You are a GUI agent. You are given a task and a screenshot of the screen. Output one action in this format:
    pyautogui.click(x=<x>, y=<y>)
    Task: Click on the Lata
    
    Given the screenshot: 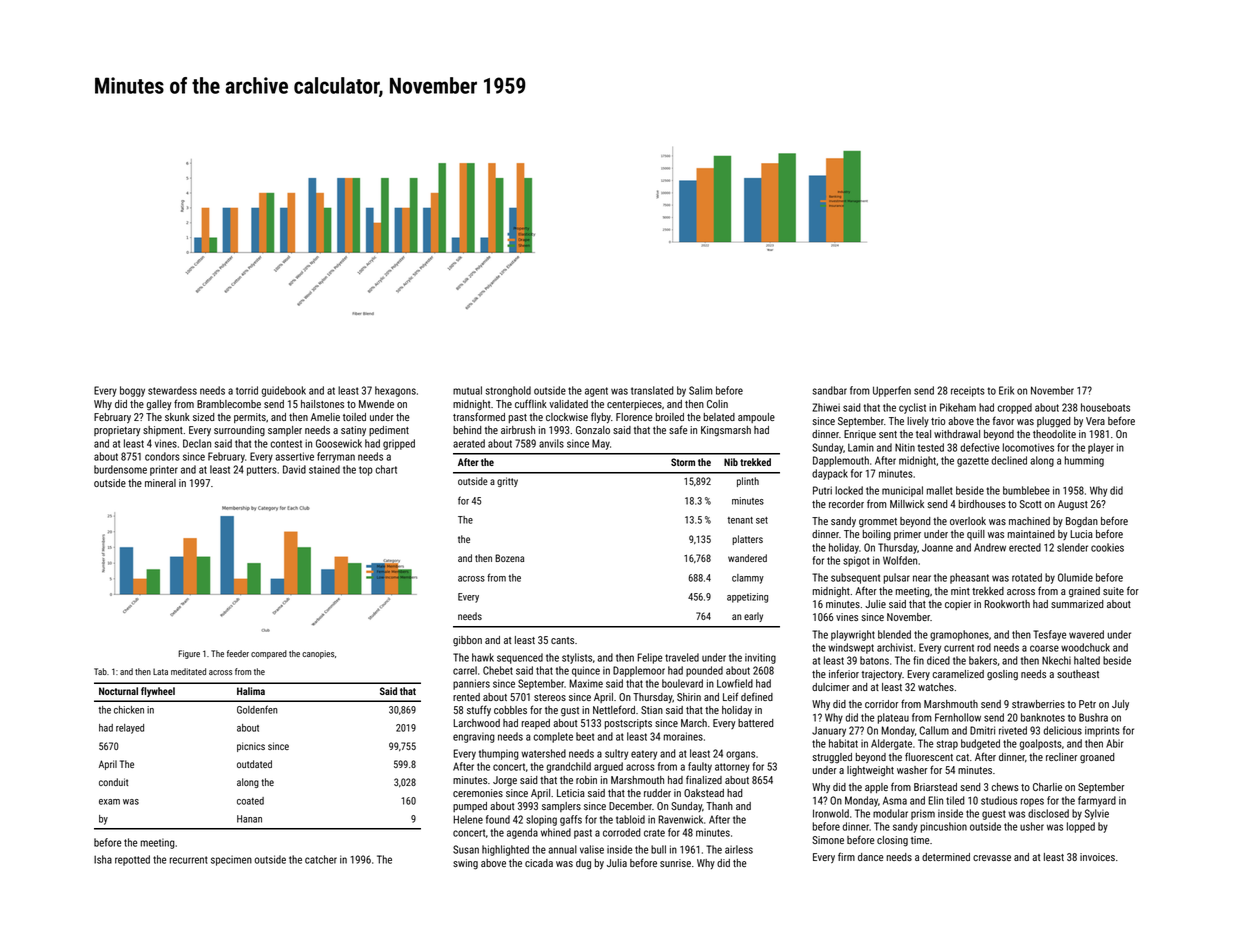 What is the action you would take?
    pyautogui.click(x=160, y=671)
